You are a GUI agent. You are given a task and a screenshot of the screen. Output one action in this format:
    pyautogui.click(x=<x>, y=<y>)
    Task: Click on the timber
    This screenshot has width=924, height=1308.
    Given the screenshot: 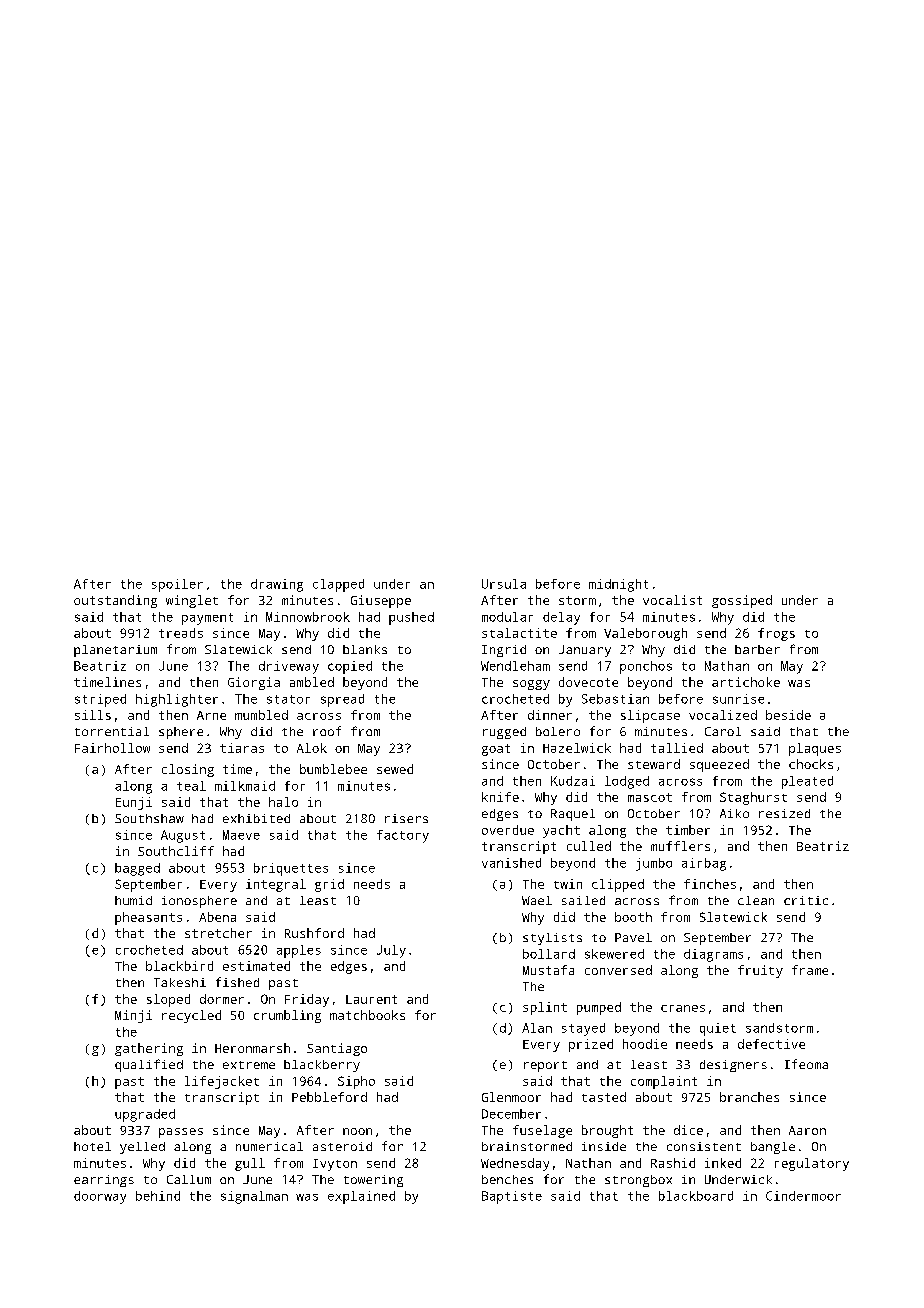 What is the action you would take?
    pyautogui.click(x=688, y=830)
